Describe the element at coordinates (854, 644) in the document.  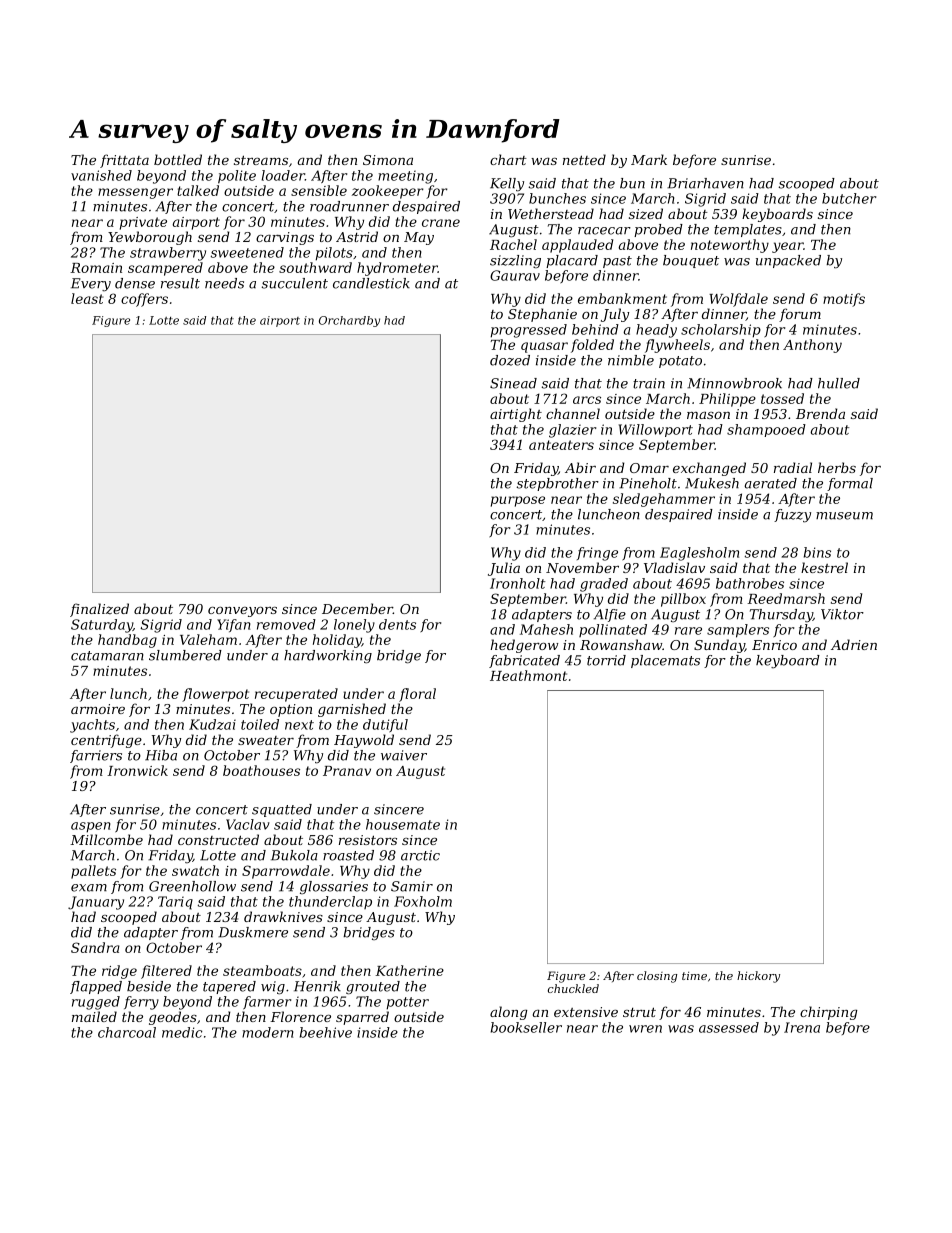
I see `Adrien` at that location.
